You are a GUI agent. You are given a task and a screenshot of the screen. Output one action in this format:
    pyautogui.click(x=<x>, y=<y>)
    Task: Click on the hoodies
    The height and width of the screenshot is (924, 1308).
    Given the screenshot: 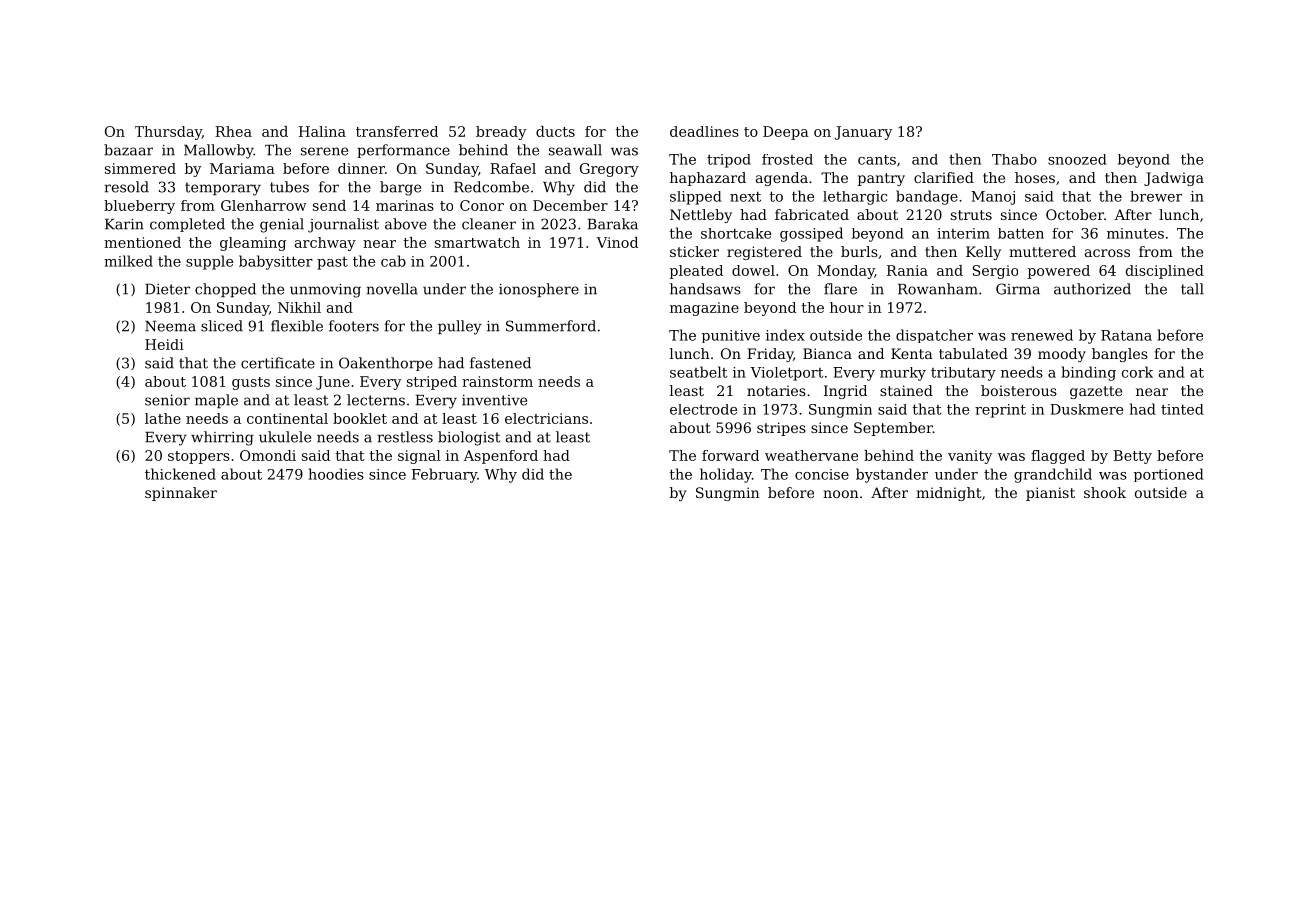 What is the action you would take?
    pyautogui.click(x=336, y=474)
